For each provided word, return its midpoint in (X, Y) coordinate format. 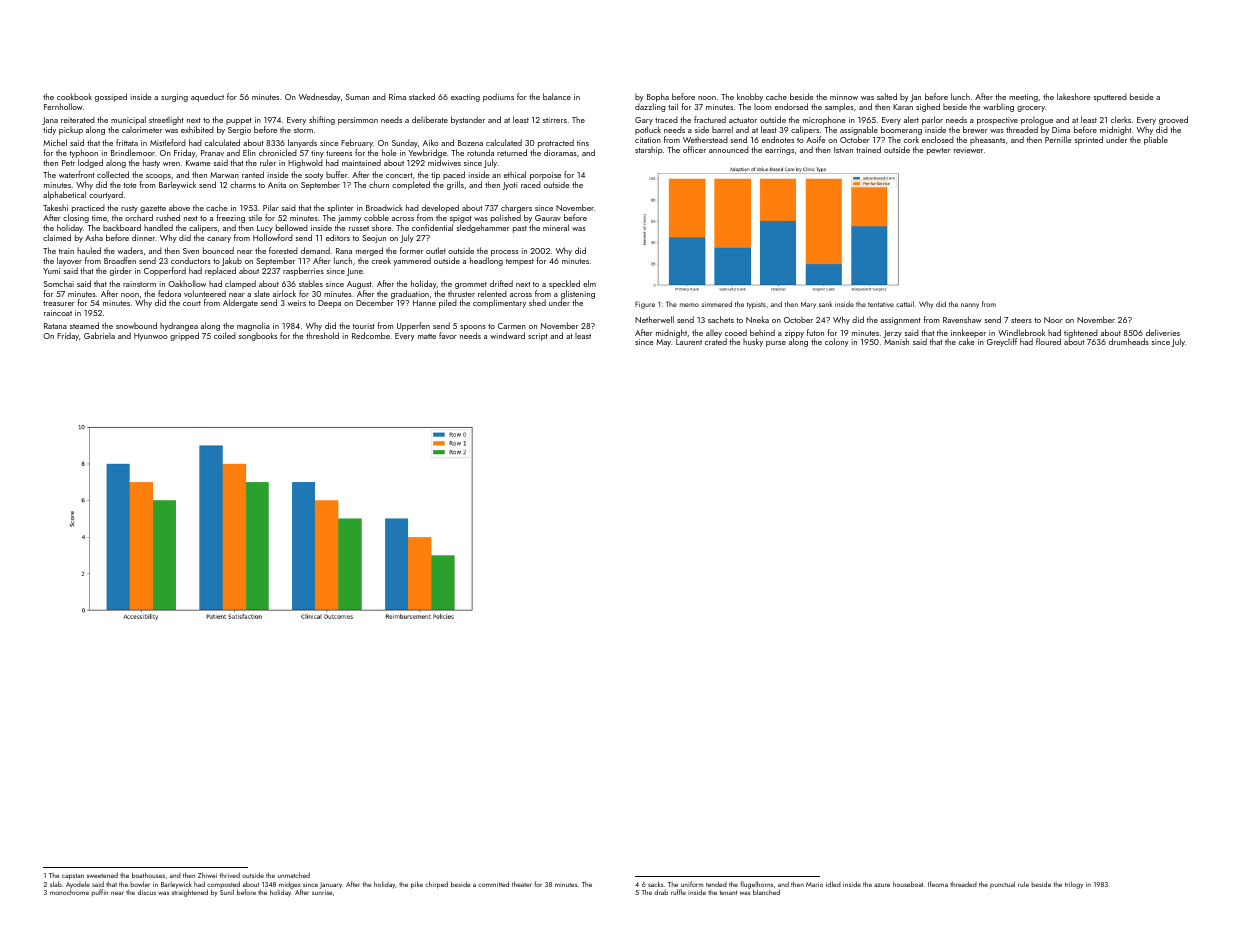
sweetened (102, 875)
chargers (516, 209)
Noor (1053, 320)
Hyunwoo (151, 337)
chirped (436, 885)
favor (448, 335)
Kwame (198, 163)
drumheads (1129, 341)
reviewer (968, 150)
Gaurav (548, 218)
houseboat (908, 884)
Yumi (51, 271)
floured (1048, 341)
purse (776, 344)
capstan (73, 877)
